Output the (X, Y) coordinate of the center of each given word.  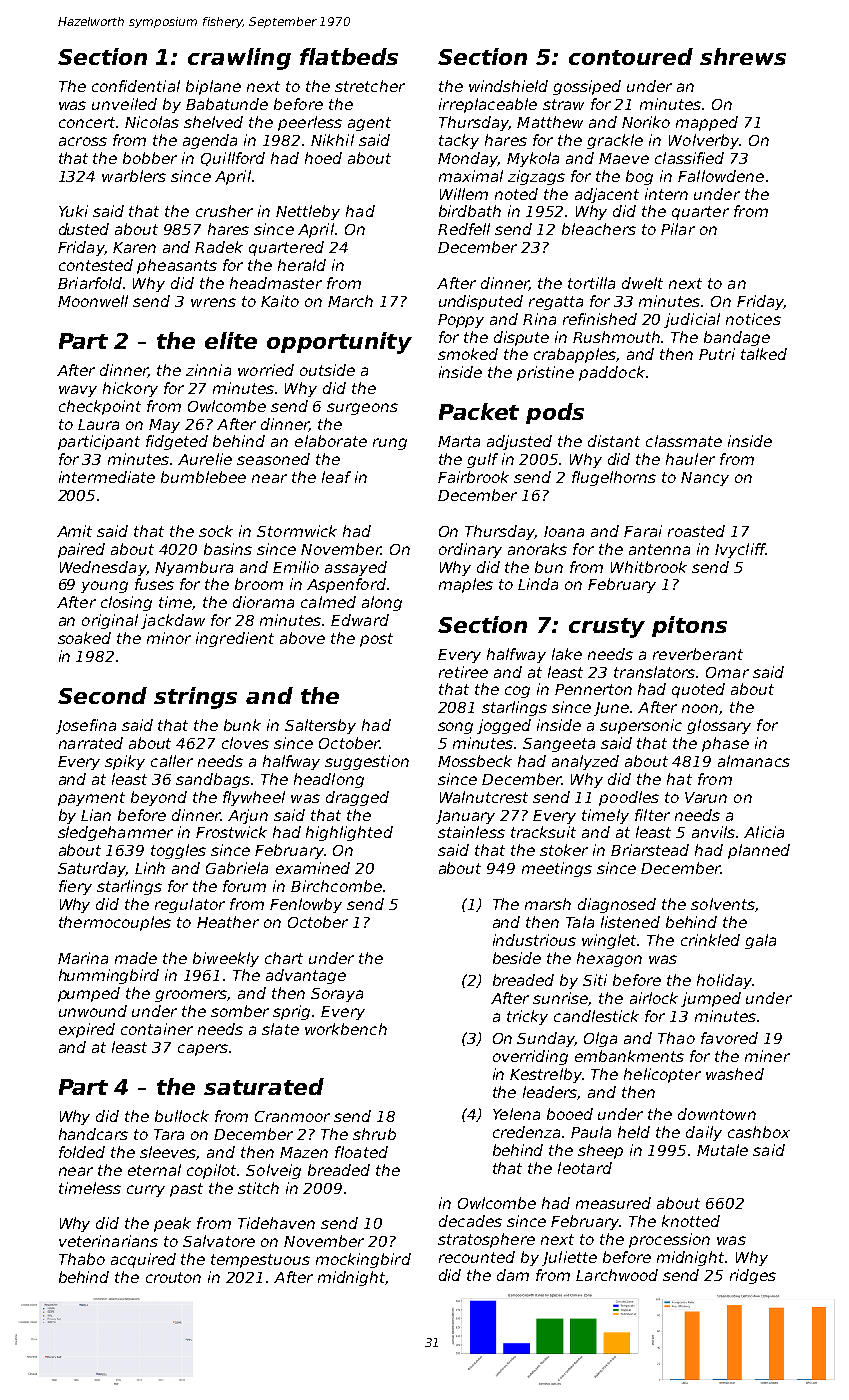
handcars (93, 1134)
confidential (136, 86)
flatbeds (349, 56)
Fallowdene (721, 176)
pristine (545, 373)
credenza (526, 1132)
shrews (743, 56)
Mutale (722, 1150)
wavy (78, 391)
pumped (89, 994)
